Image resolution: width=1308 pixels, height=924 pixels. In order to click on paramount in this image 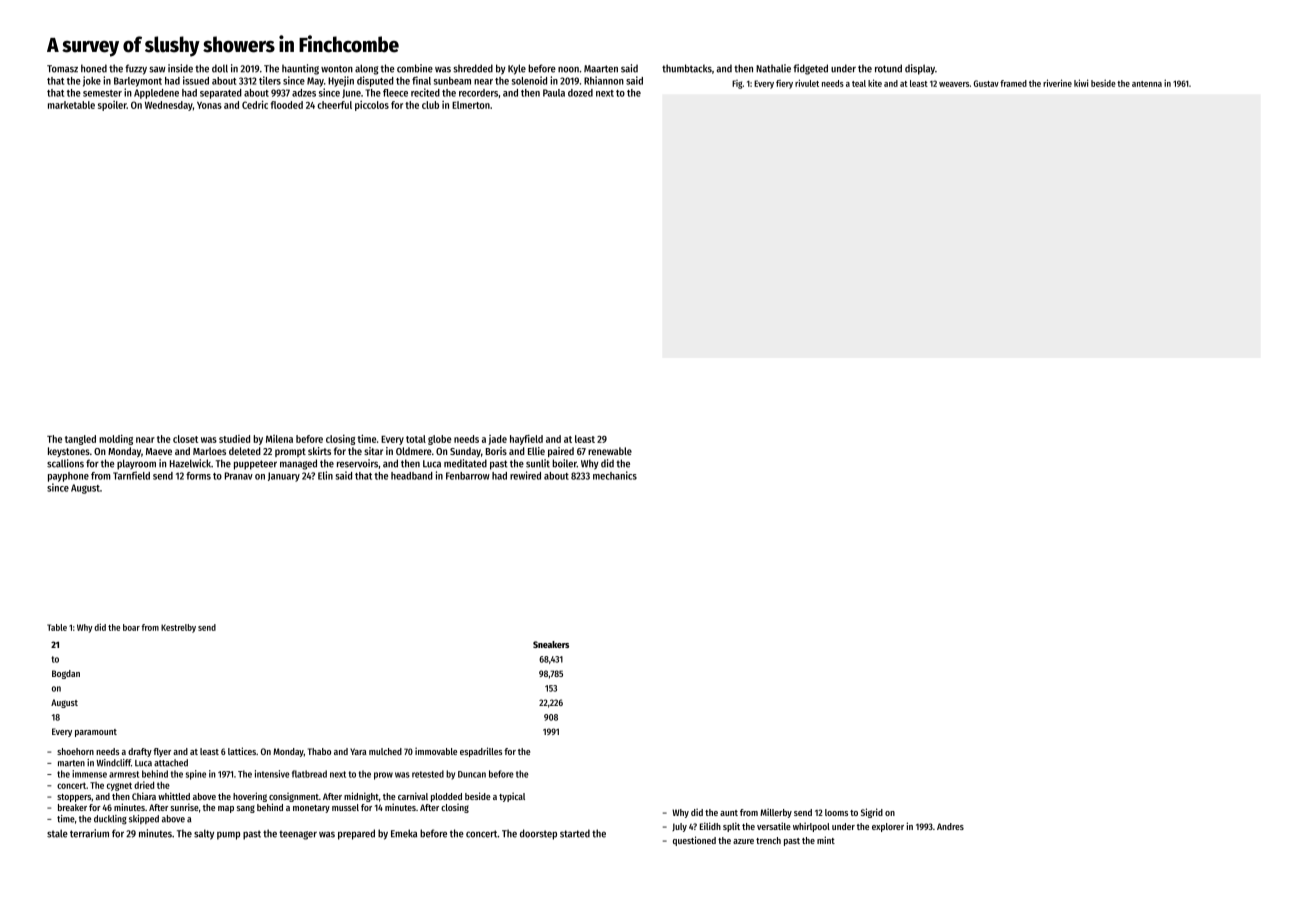, I will do `click(96, 733)`.
